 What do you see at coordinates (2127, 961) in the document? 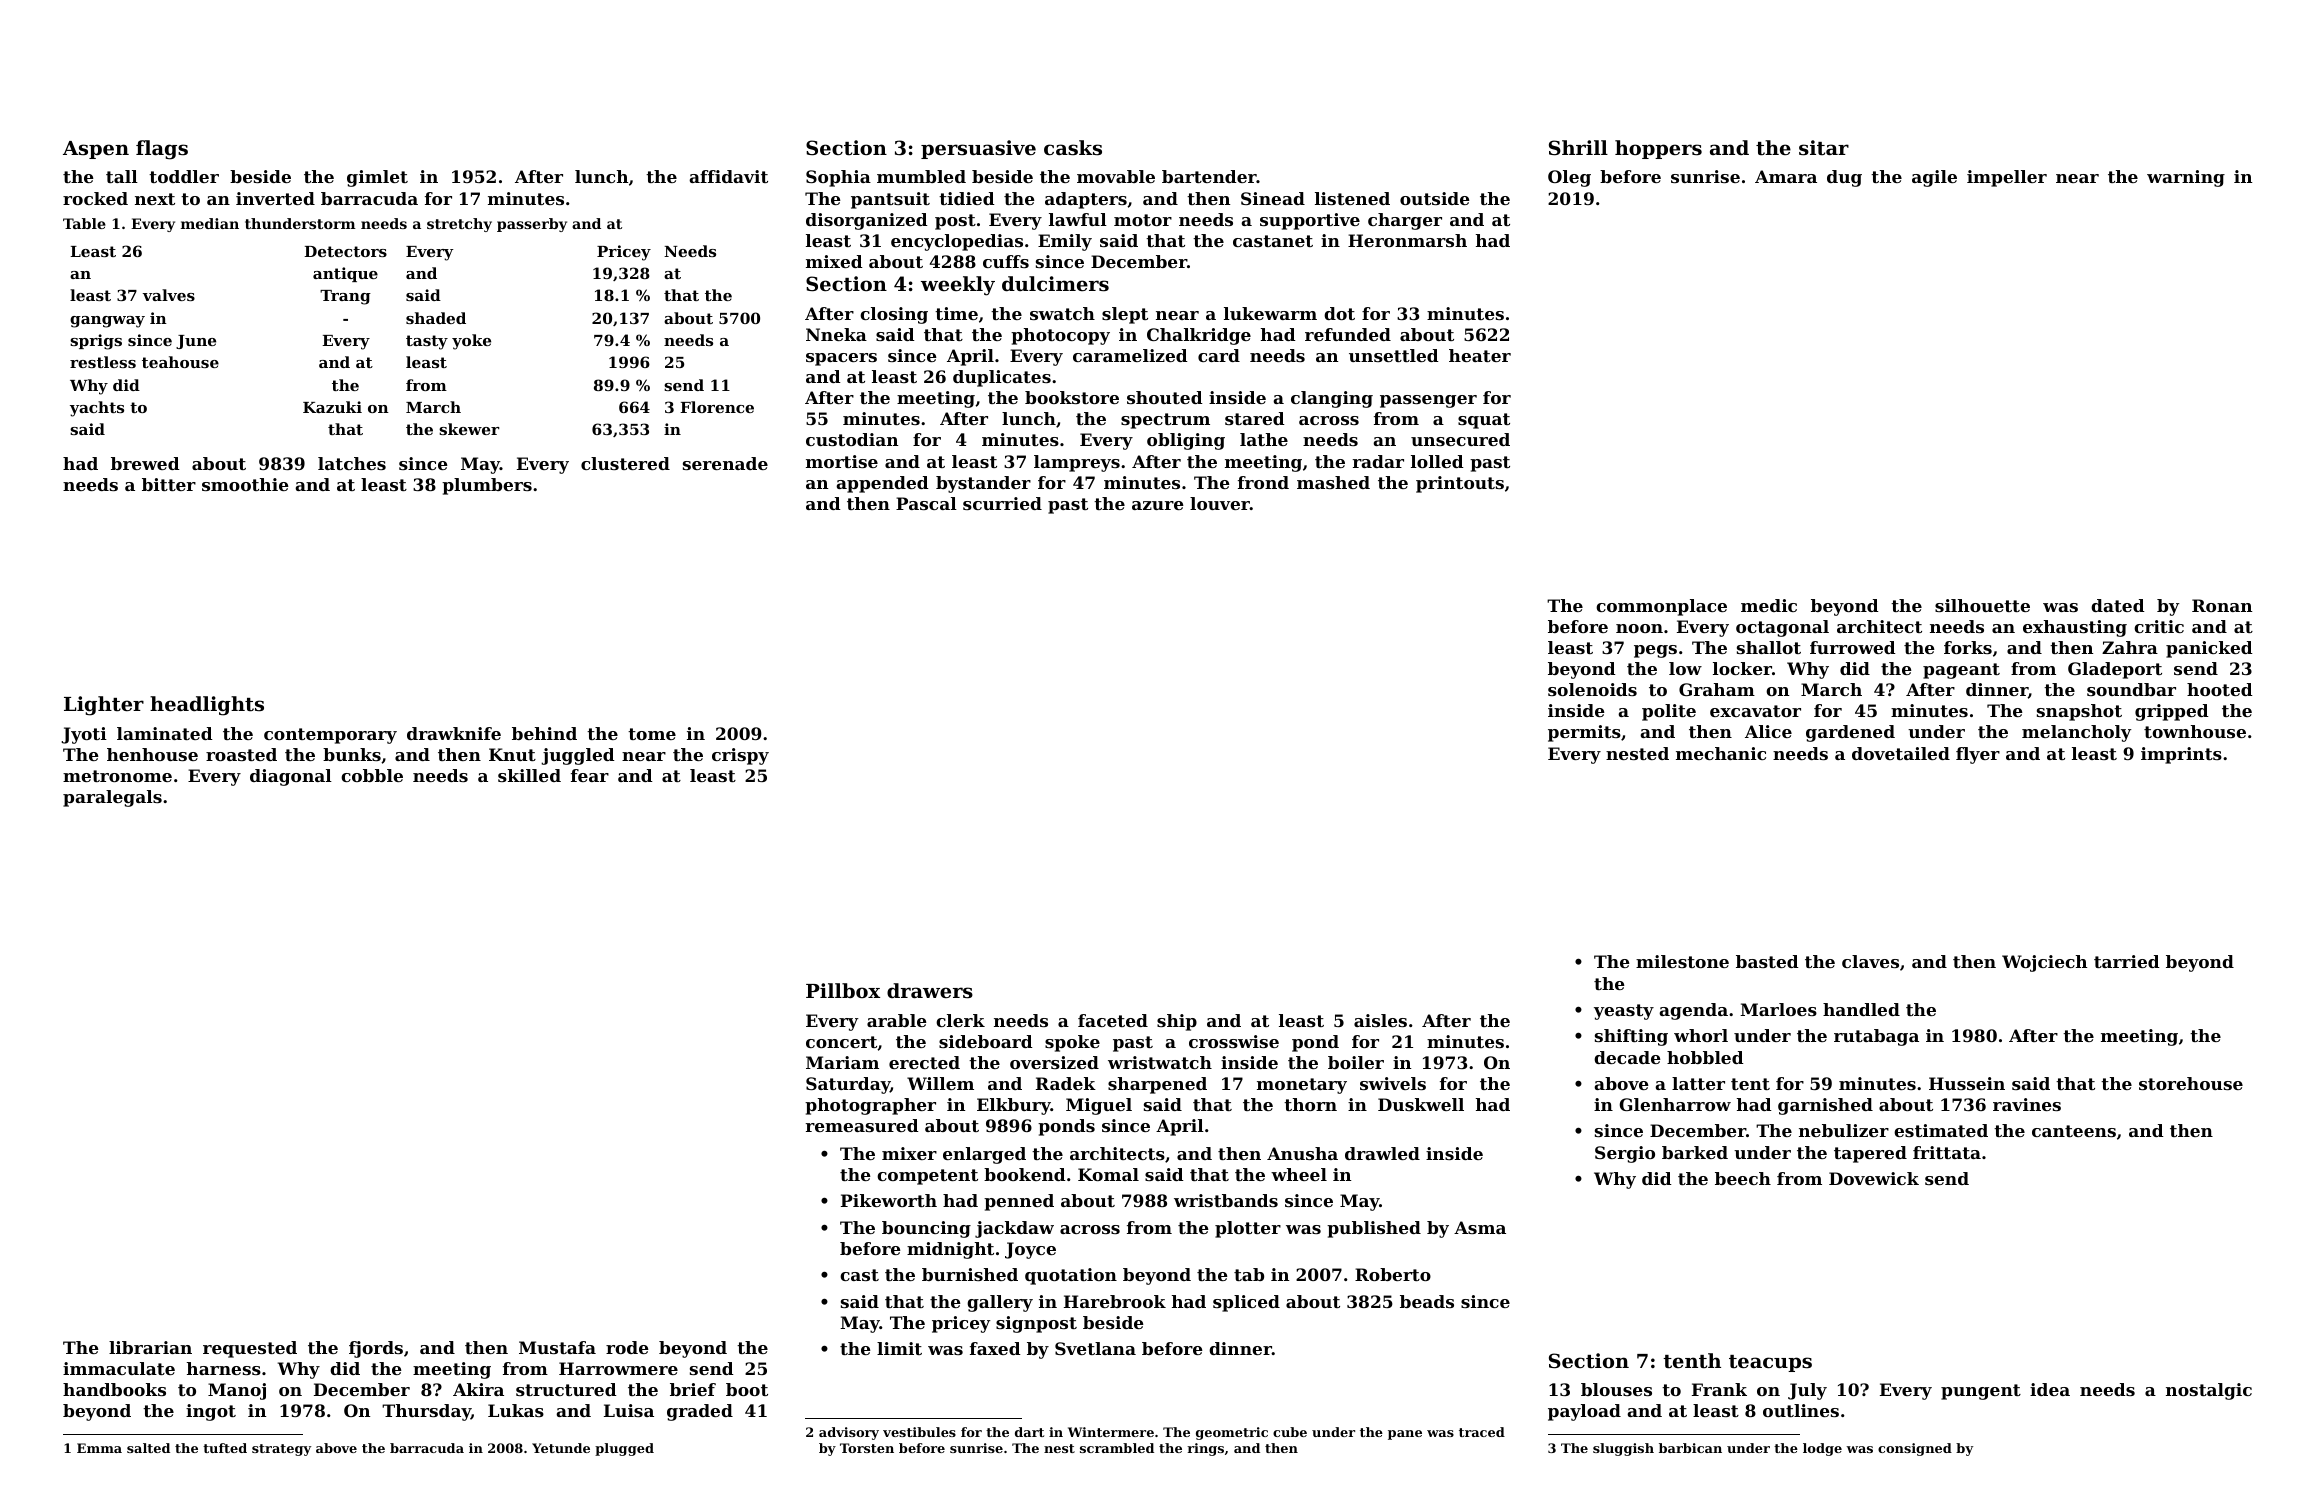
I see `tarried` at bounding box center [2127, 961].
